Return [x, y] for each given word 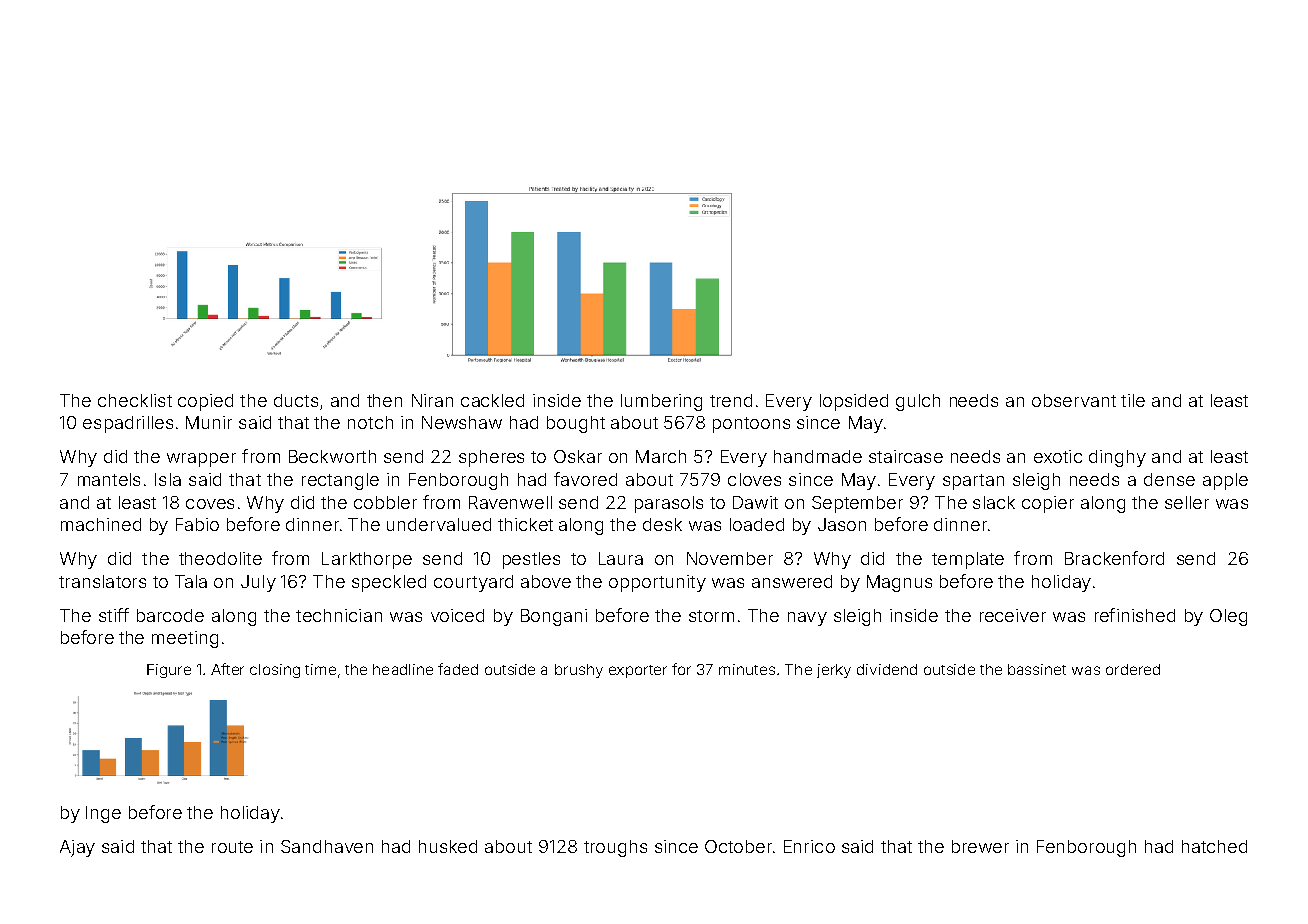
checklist [135, 400]
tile [1133, 400]
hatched [1214, 846]
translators [102, 581]
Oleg [1228, 617]
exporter [638, 671]
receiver [1013, 615]
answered [792, 581]
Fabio [197, 524]
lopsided [854, 402]
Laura [621, 558]
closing [275, 671]
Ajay [77, 848]
